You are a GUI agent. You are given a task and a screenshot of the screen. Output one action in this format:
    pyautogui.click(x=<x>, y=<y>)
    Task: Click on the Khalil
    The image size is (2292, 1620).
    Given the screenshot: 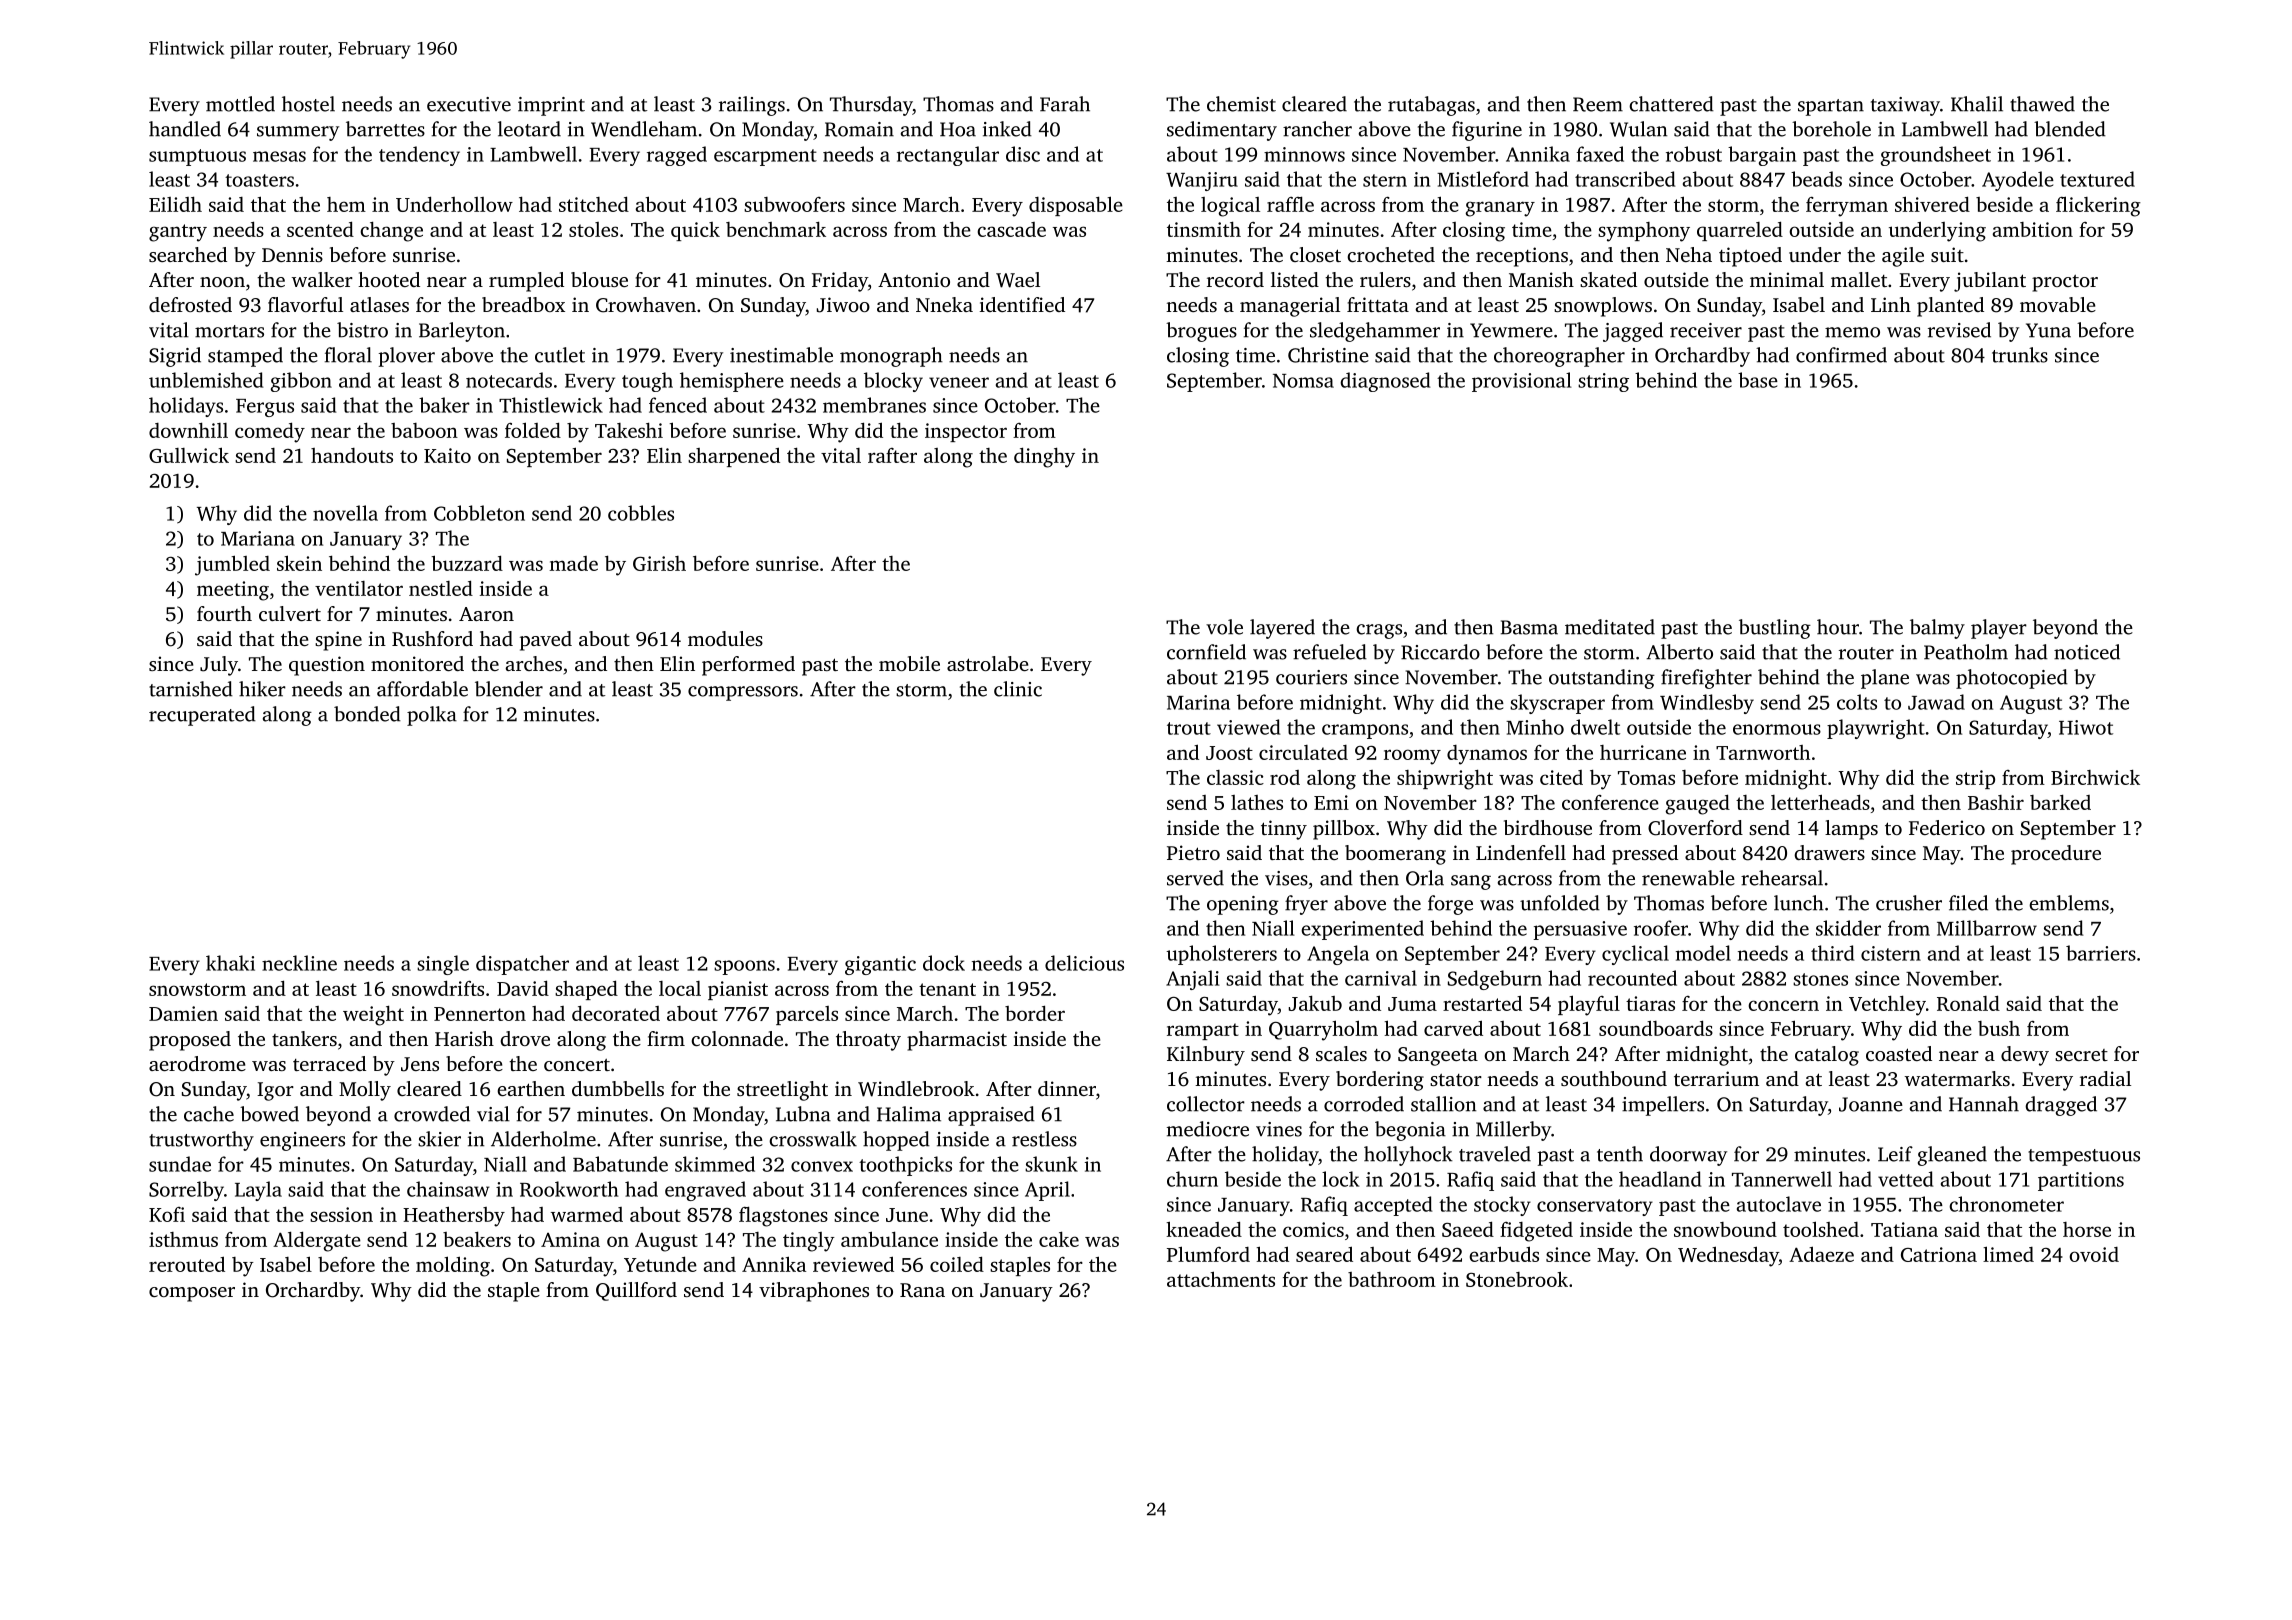 What is the action you would take?
    pyautogui.click(x=1977, y=104)
